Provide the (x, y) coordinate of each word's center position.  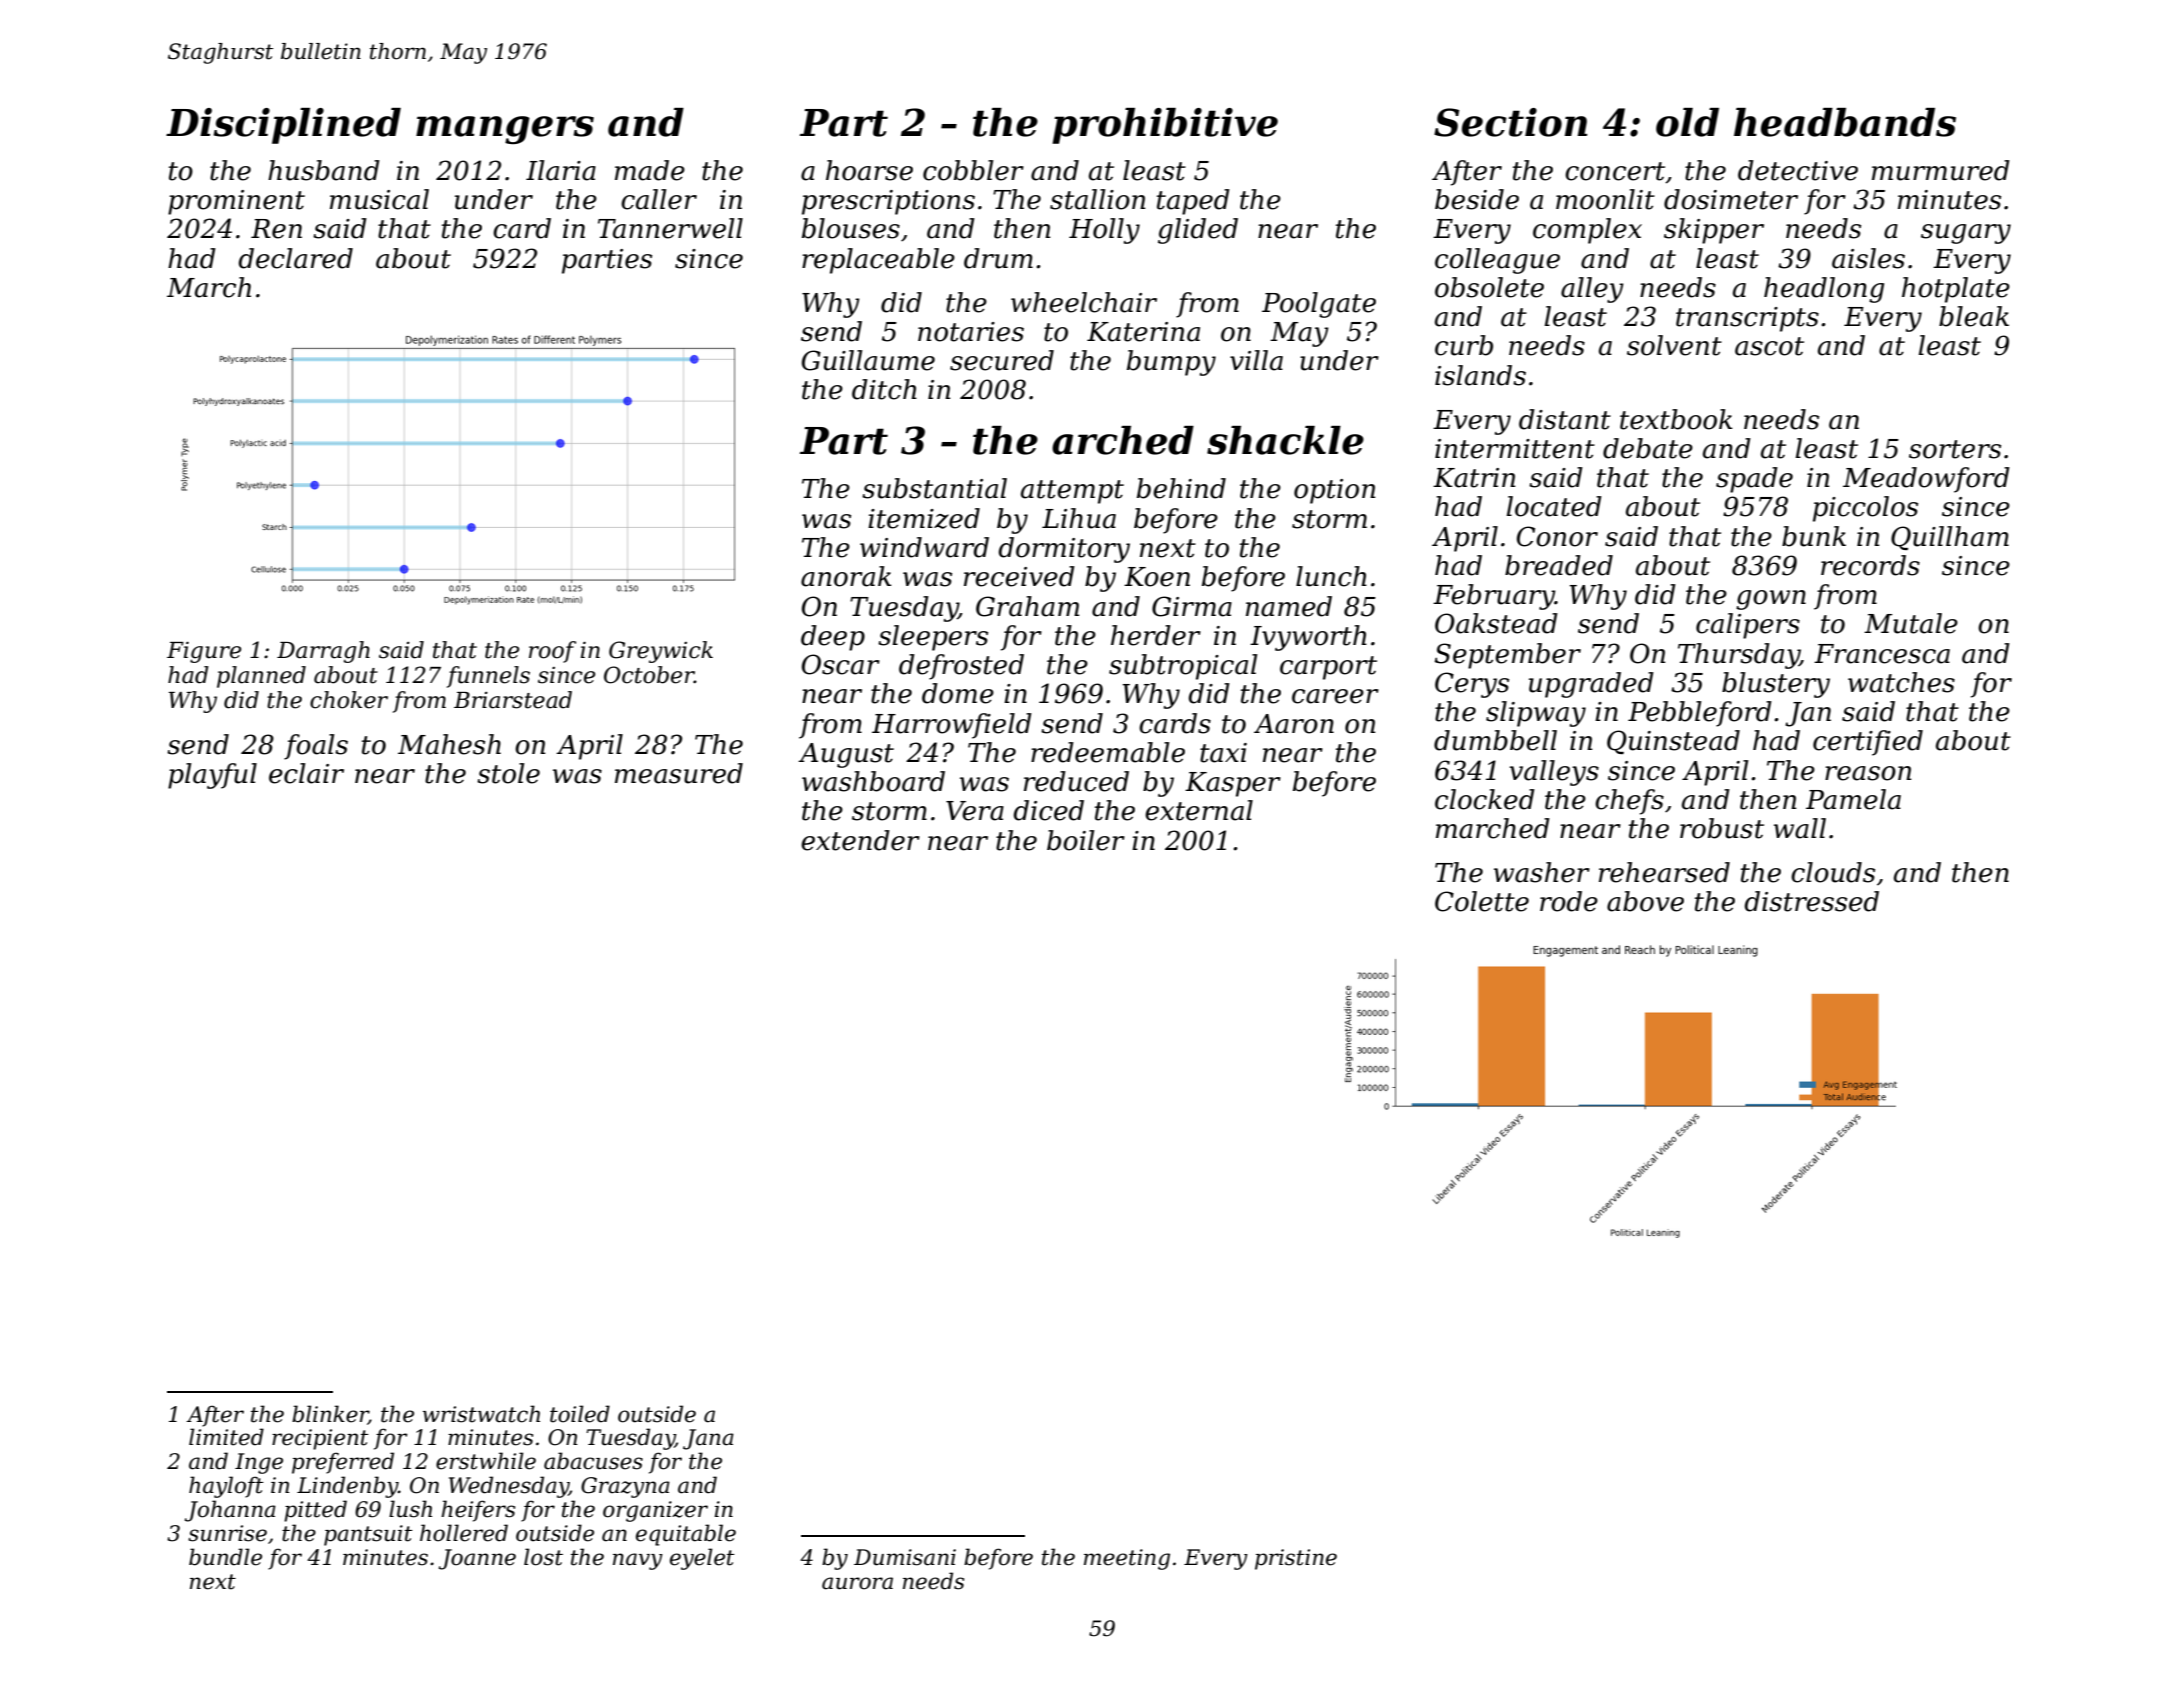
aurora (857, 1583)
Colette (1482, 901)
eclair (306, 773)
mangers (505, 130)
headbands (1845, 122)
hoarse (869, 170)
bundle (225, 1557)
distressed (1812, 901)
